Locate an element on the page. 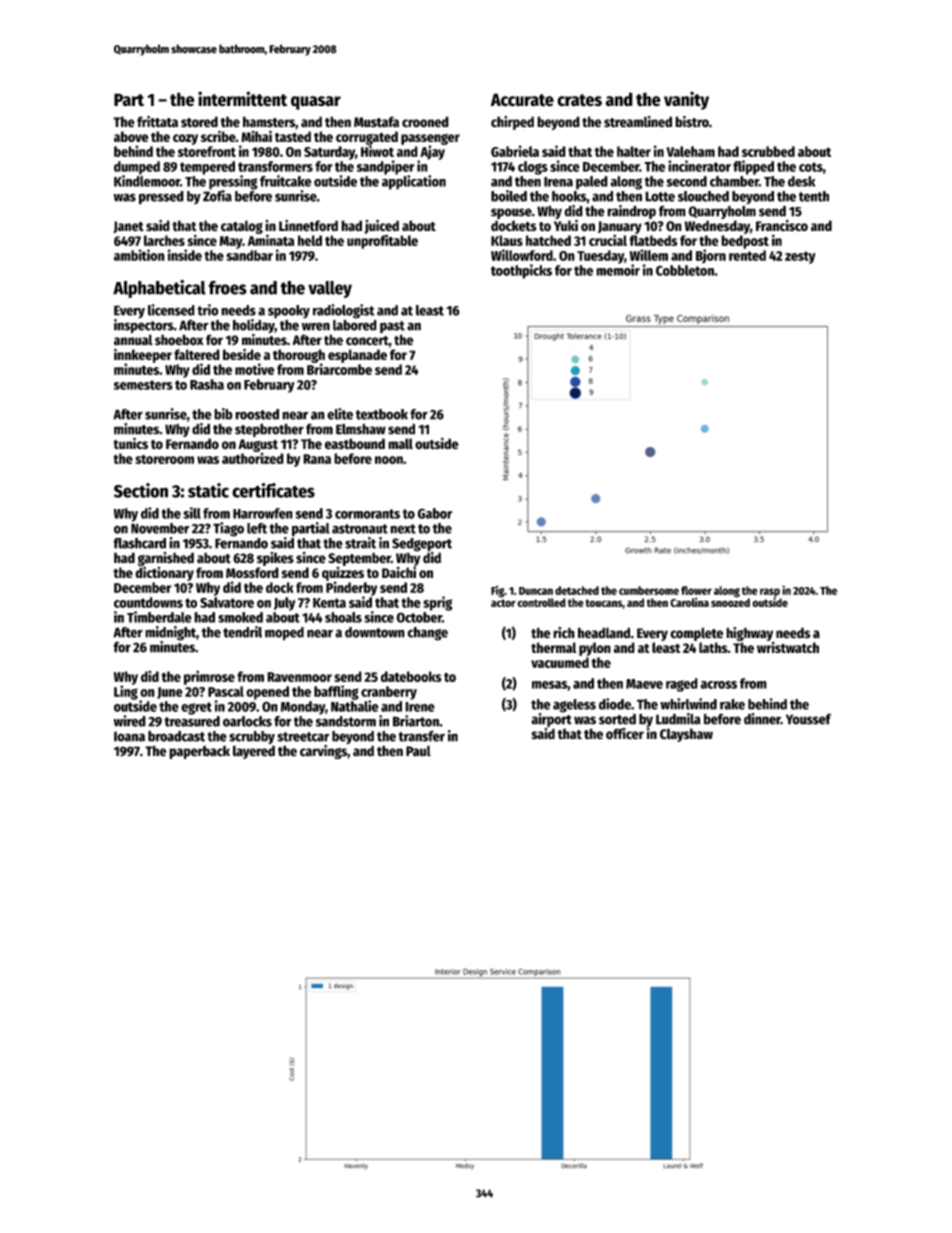  Klaus is located at coordinates (507, 240).
